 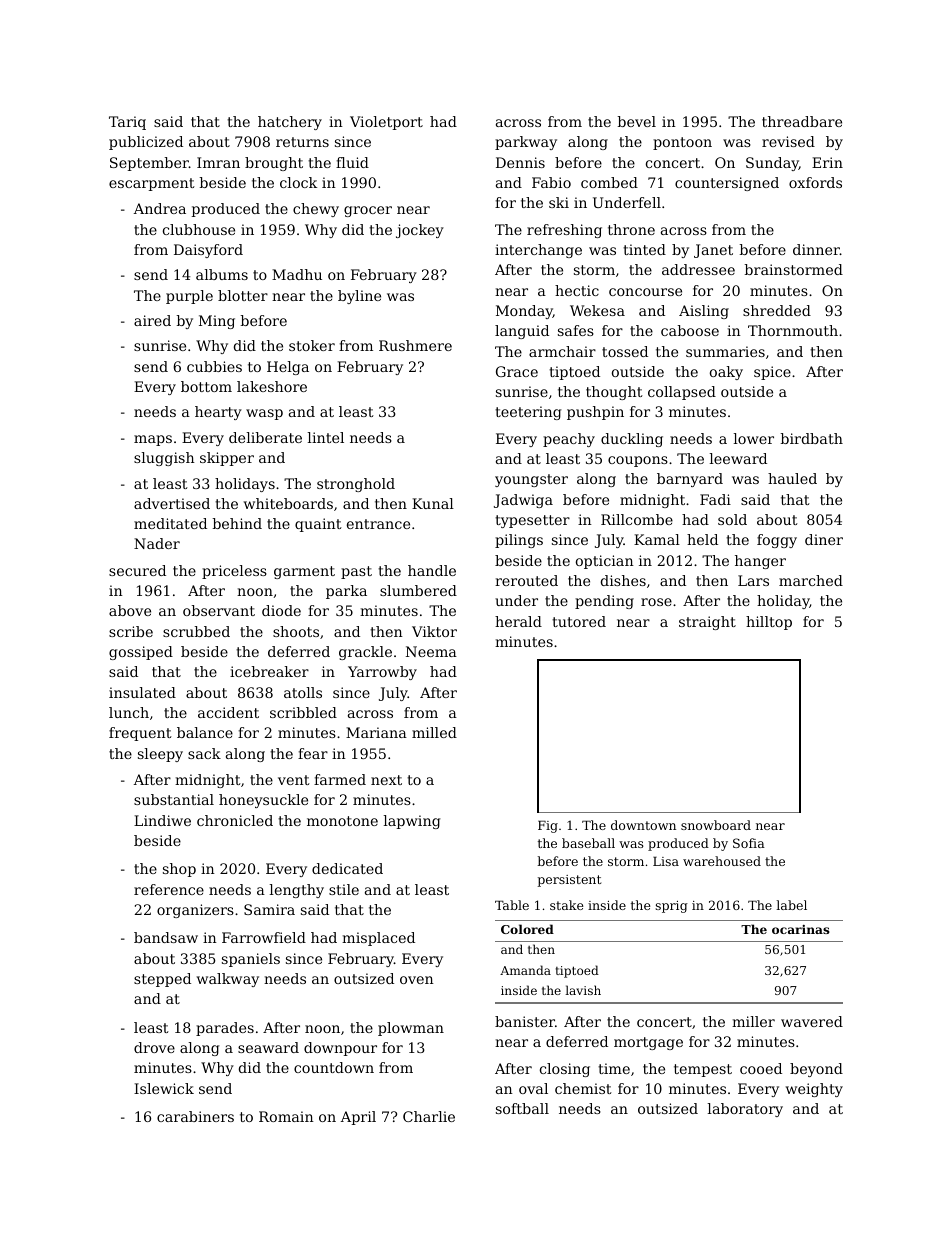 What do you see at coordinates (164, 1088) in the page?
I see `Islewick` at bounding box center [164, 1088].
